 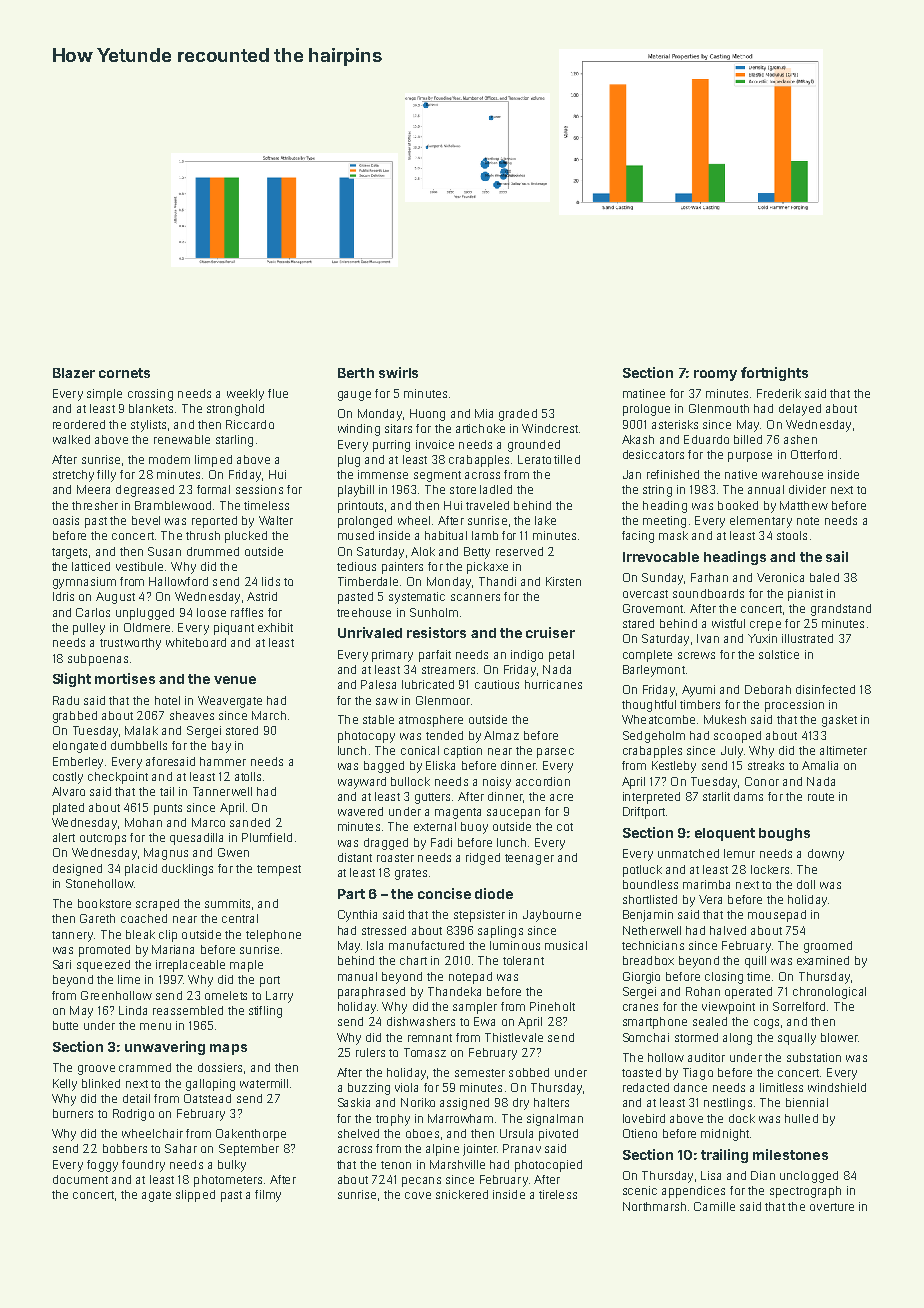 What do you see at coordinates (234, 441) in the screenshot?
I see `starling` at bounding box center [234, 441].
